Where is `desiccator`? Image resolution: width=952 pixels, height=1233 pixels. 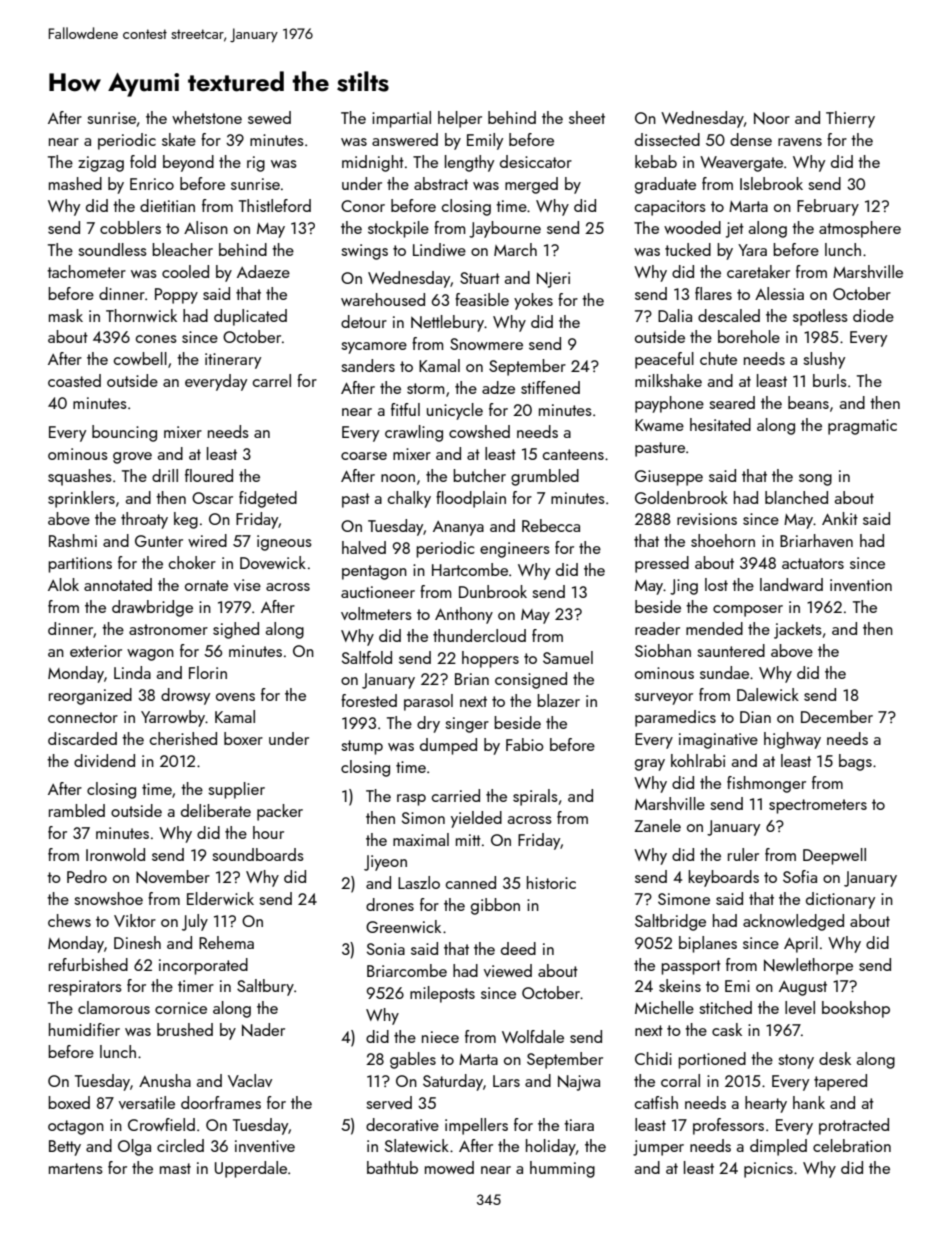
desiccator is located at coordinates (536, 161).
